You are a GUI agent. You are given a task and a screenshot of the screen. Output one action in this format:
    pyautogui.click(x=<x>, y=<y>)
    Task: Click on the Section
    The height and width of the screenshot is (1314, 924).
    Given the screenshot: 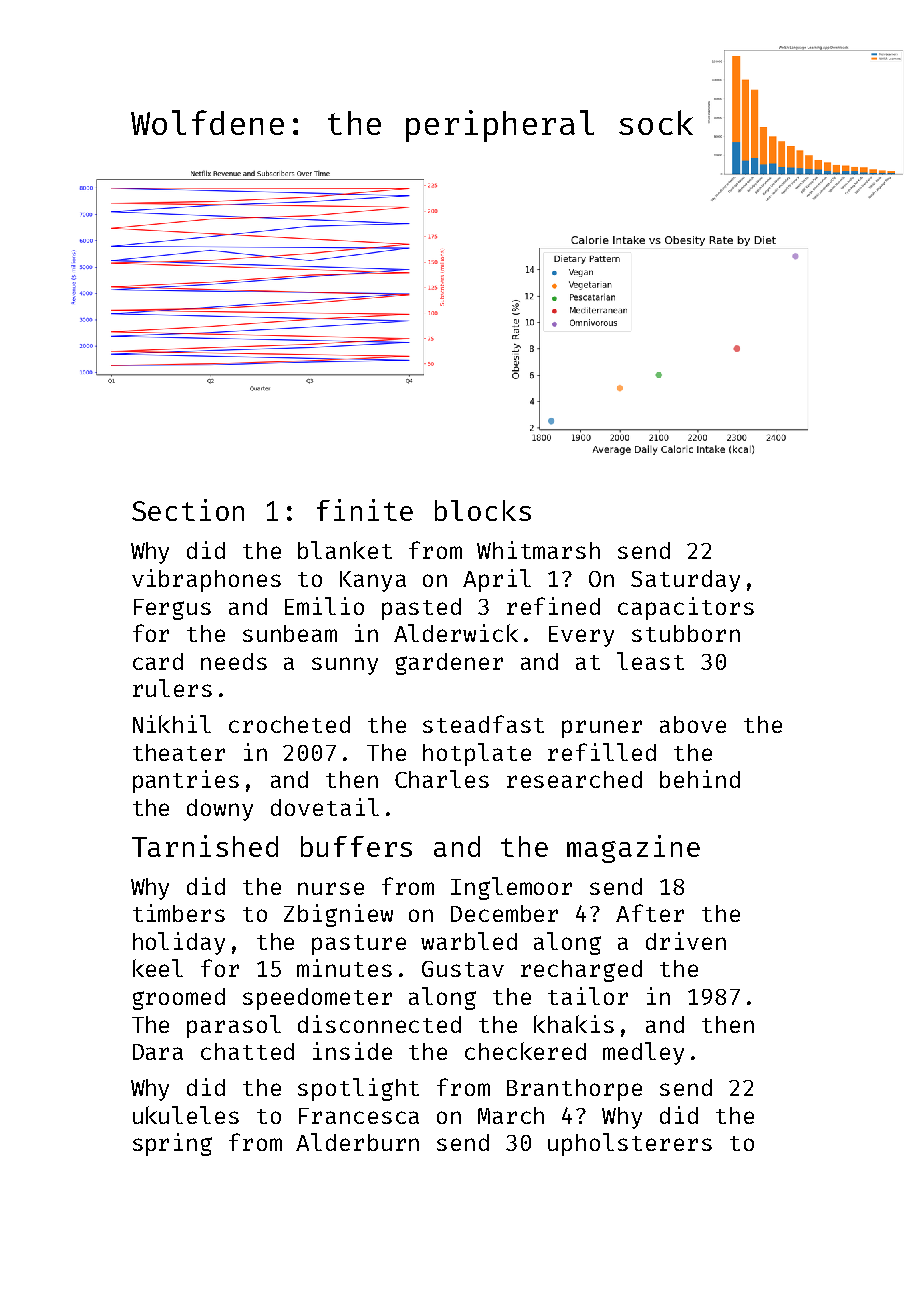 What is the action you would take?
    pyautogui.click(x=188, y=510)
